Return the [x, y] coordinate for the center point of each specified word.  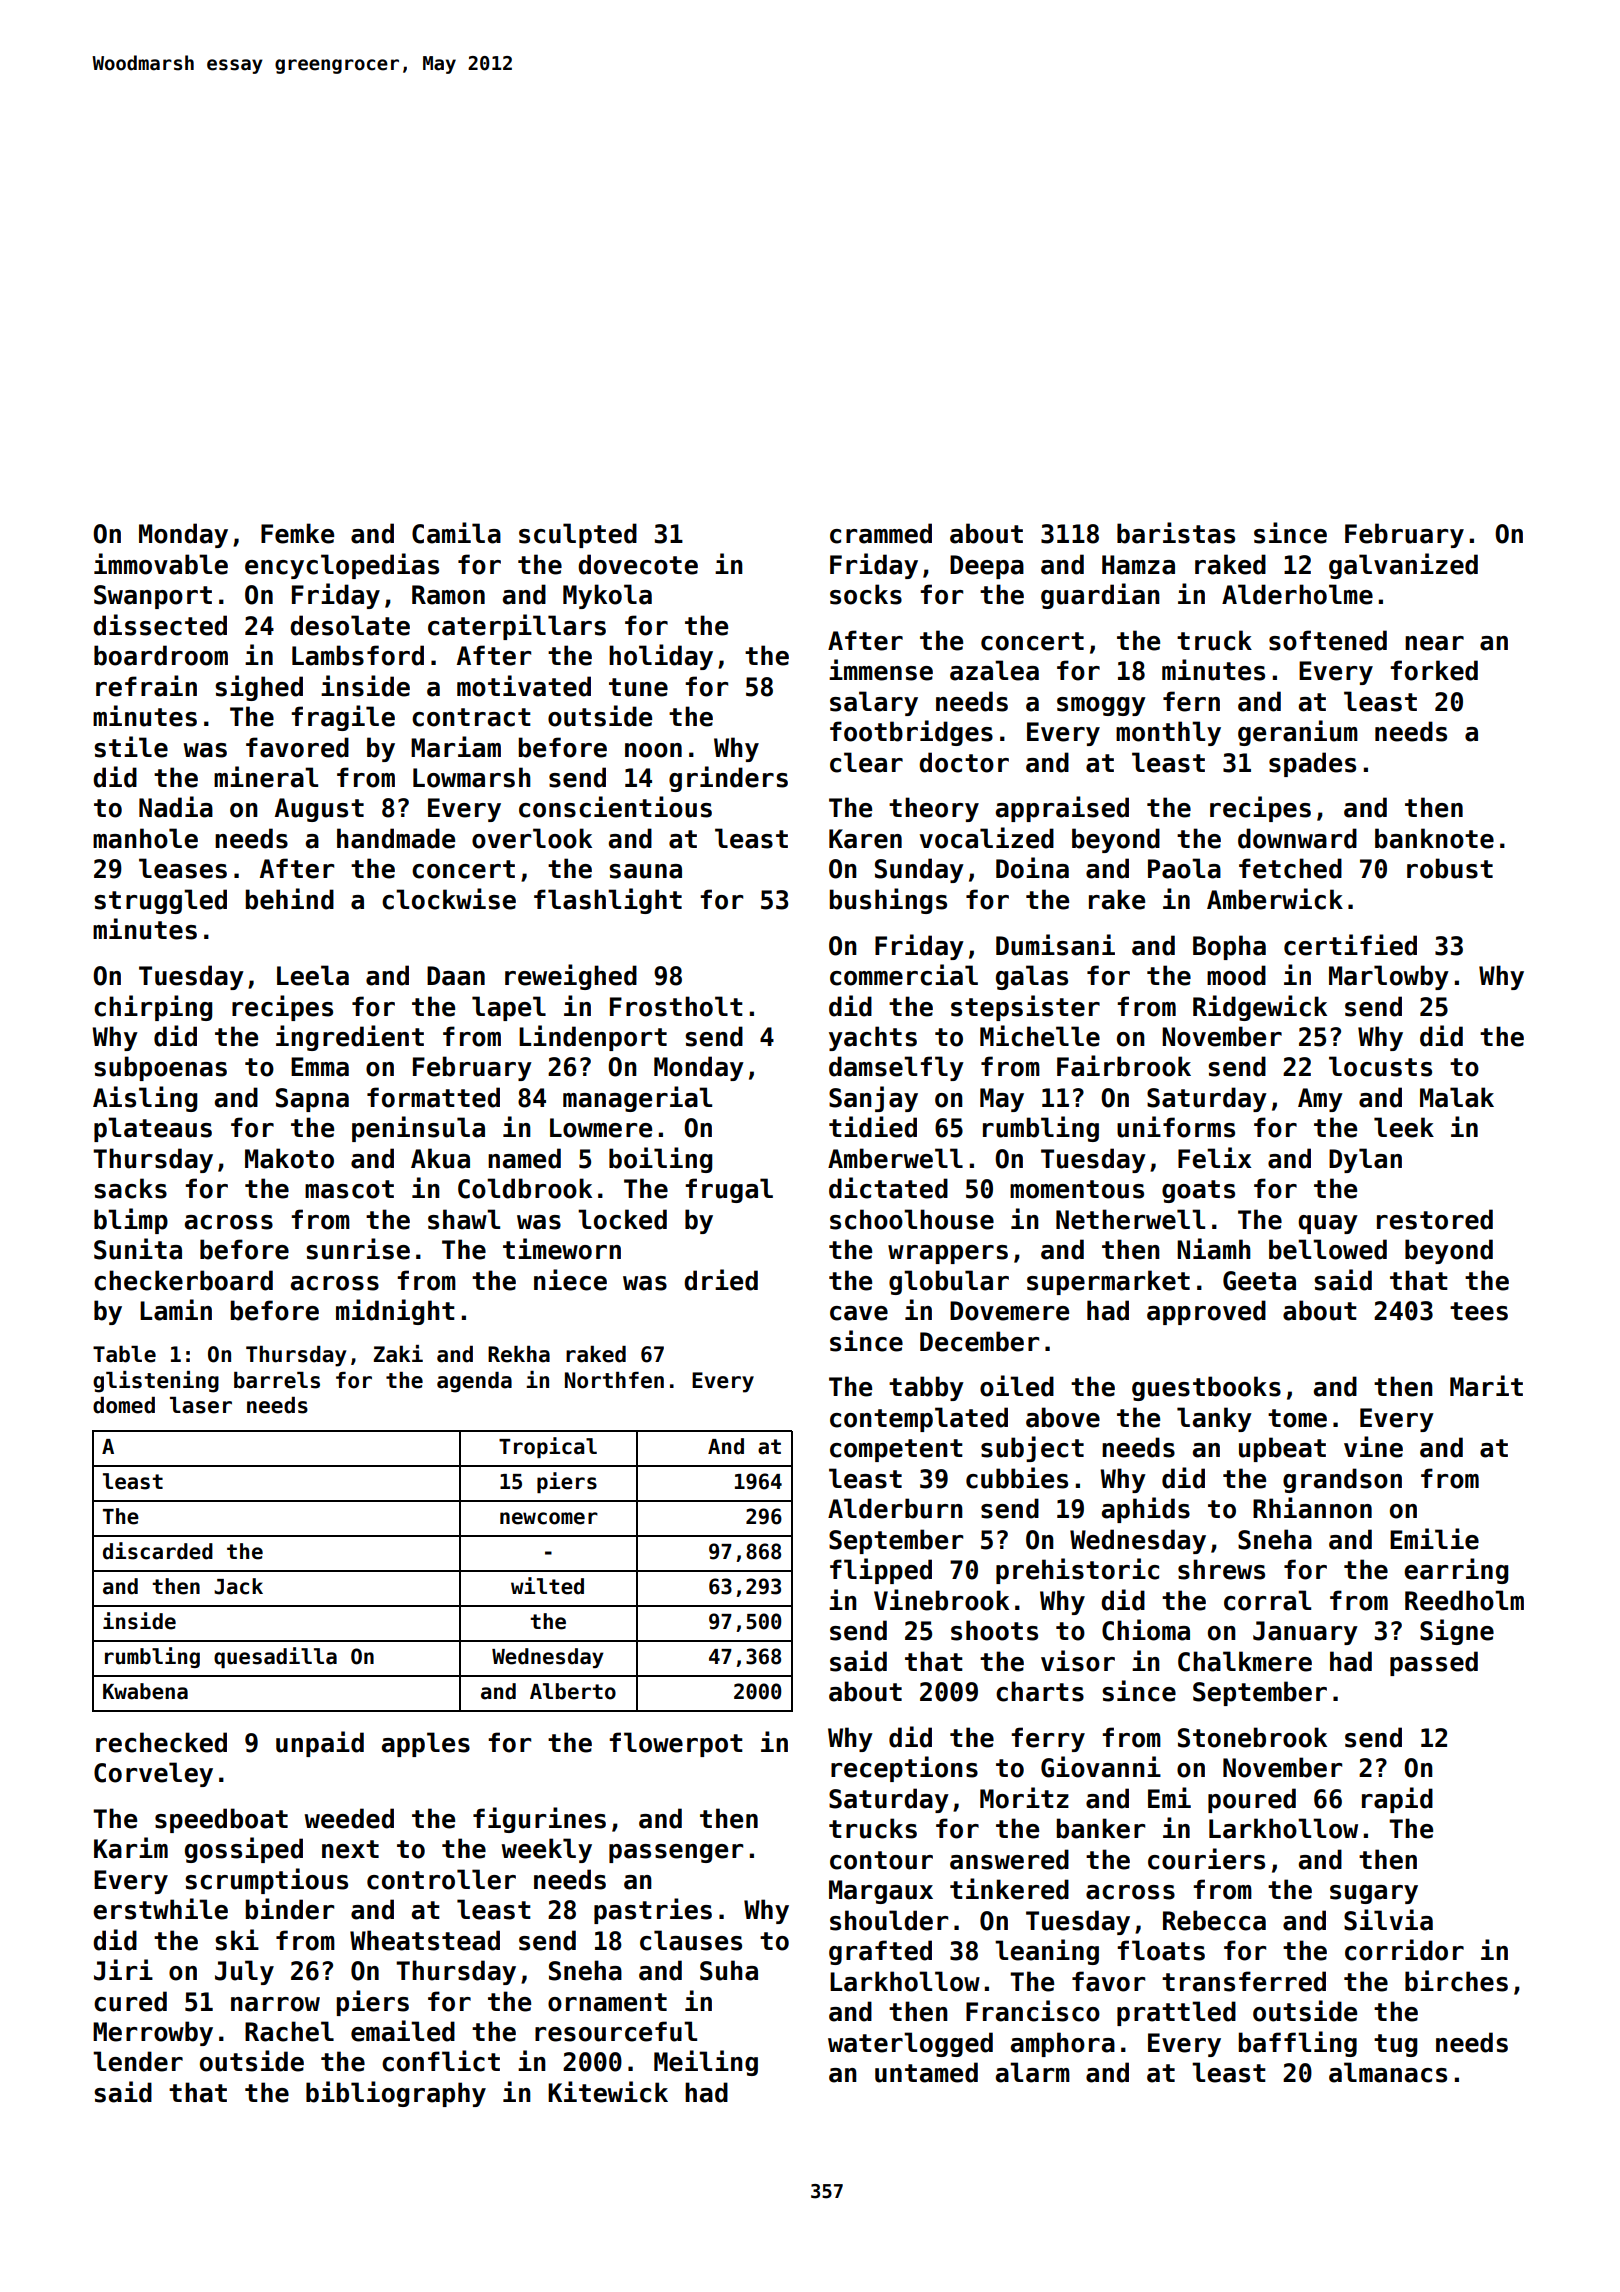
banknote [1434, 838]
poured [1252, 1800]
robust [1450, 868]
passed [1434, 1663]
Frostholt [676, 1006]
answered [1009, 1859]
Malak [1457, 1097]
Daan [456, 976]
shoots [994, 1630]
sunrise [358, 1249]
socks [866, 594]
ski [237, 1940]
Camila [456, 533]
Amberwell [895, 1158]
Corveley [153, 1774]
